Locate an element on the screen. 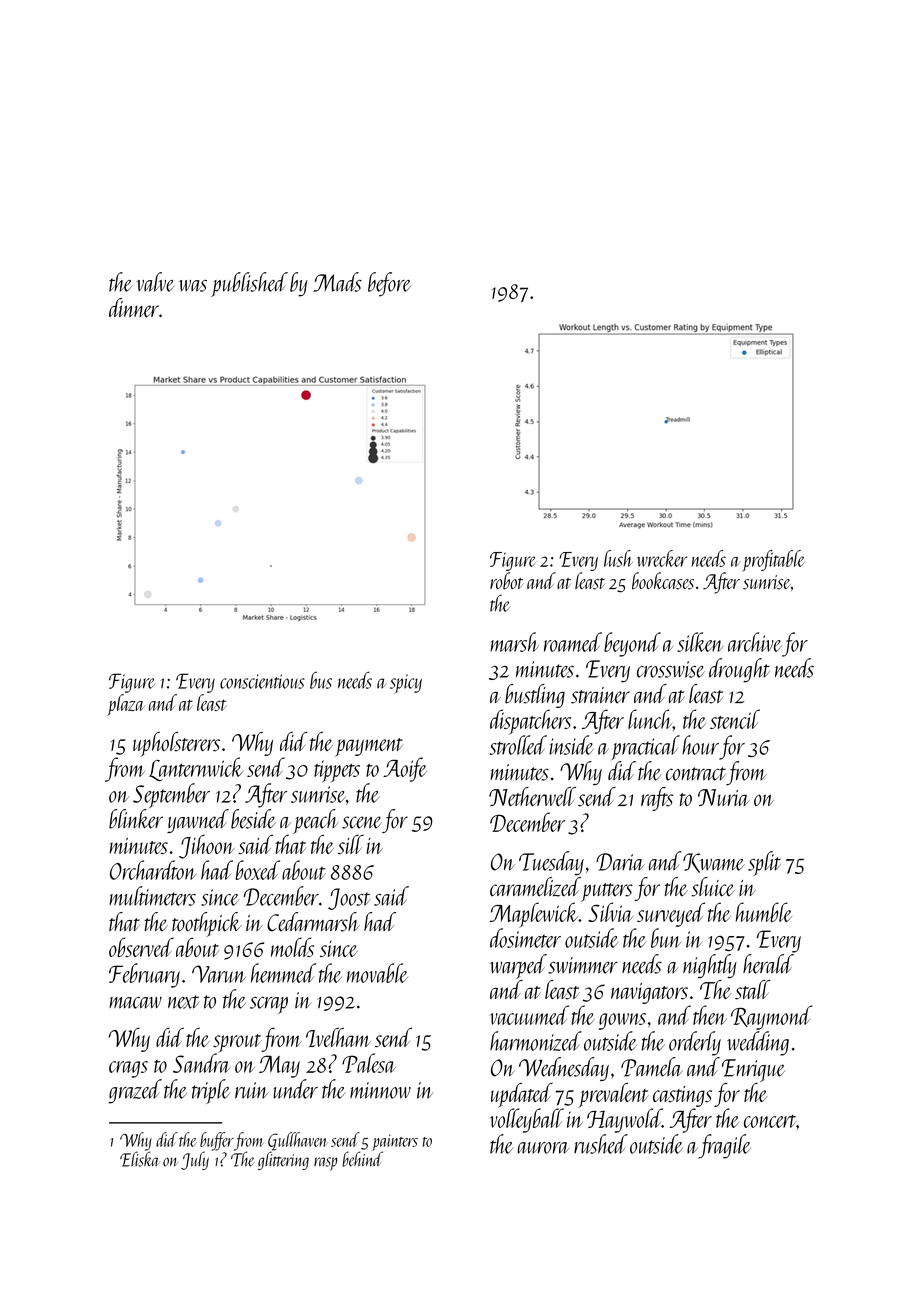 The image size is (924, 1311). plaza is located at coordinates (126, 705).
